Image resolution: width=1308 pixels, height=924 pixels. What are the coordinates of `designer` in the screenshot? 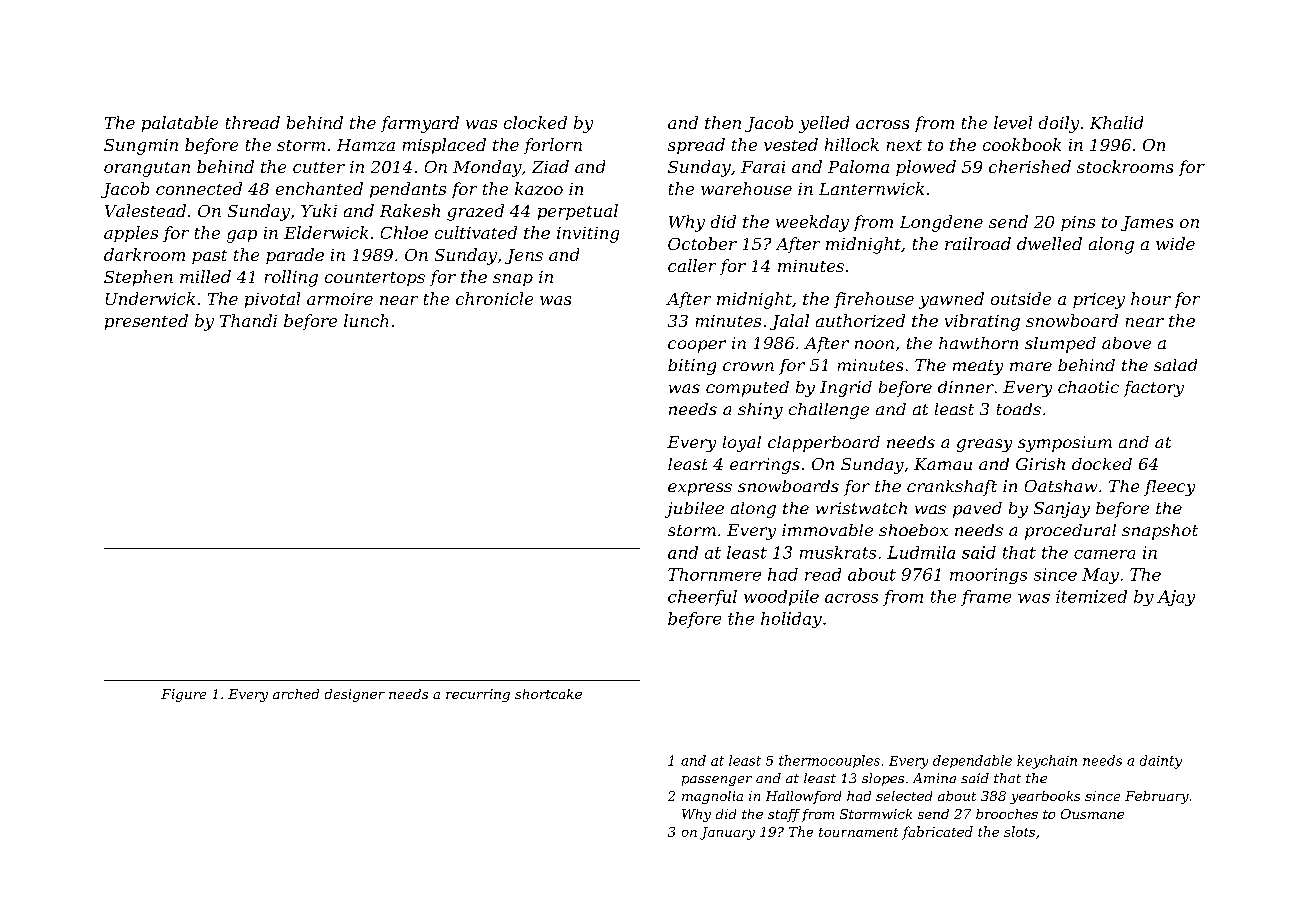 It's located at (355, 695).
